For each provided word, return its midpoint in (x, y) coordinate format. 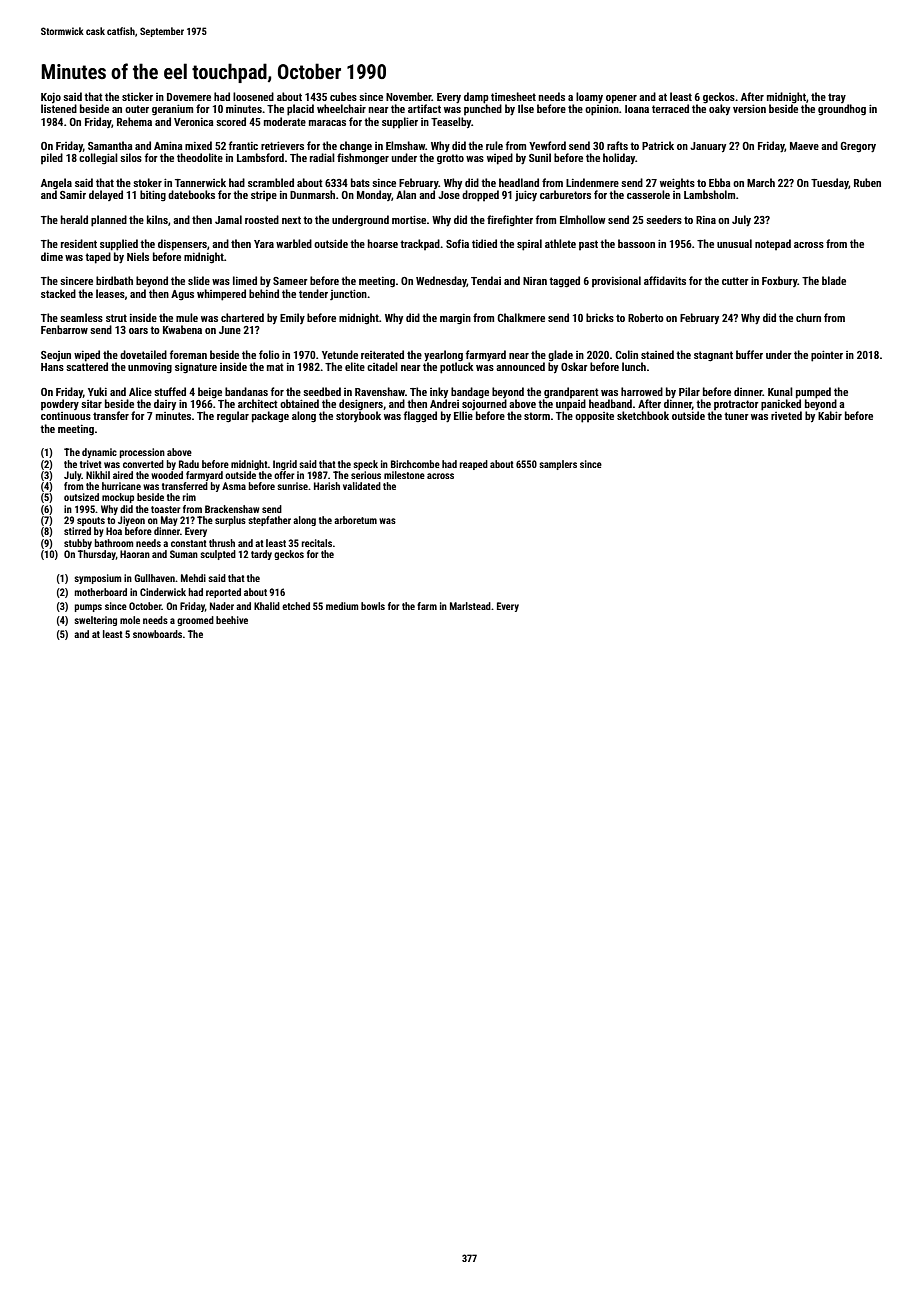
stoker (147, 182)
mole (130, 620)
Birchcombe (415, 464)
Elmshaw (405, 145)
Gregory (858, 147)
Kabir (830, 415)
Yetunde (340, 354)
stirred (77, 531)
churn (808, 317)
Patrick (658, 145)
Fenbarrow (64, 329)
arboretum (355, 520)
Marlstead (470, 606)
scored (231, 121)
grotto (450, 159)
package (270, 417)
